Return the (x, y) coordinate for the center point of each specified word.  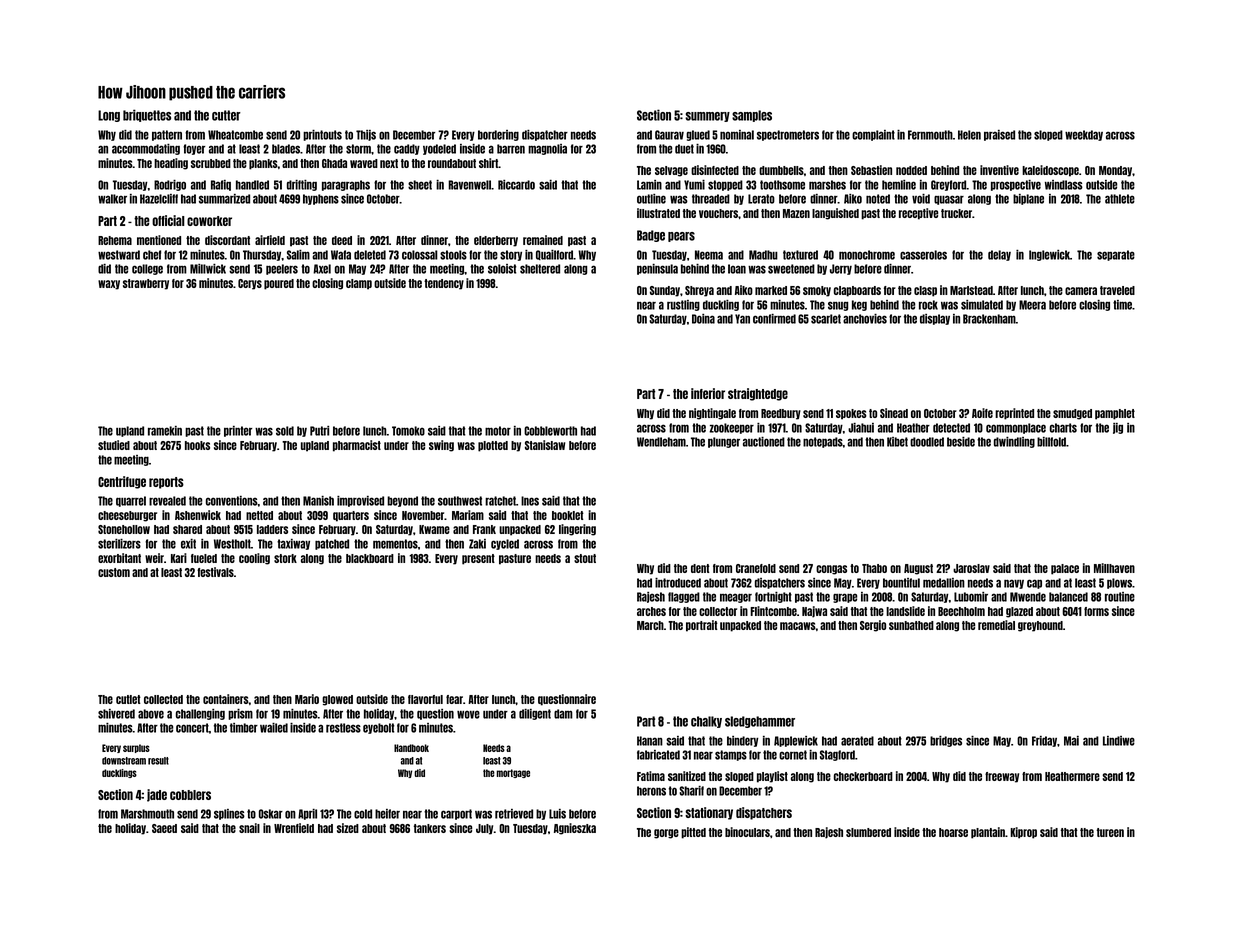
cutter (226, 115)
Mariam (468, 515)
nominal (737, 135)
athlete (1120, 199)
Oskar (271, 814)
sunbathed (911, 625)
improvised (360, 501)
